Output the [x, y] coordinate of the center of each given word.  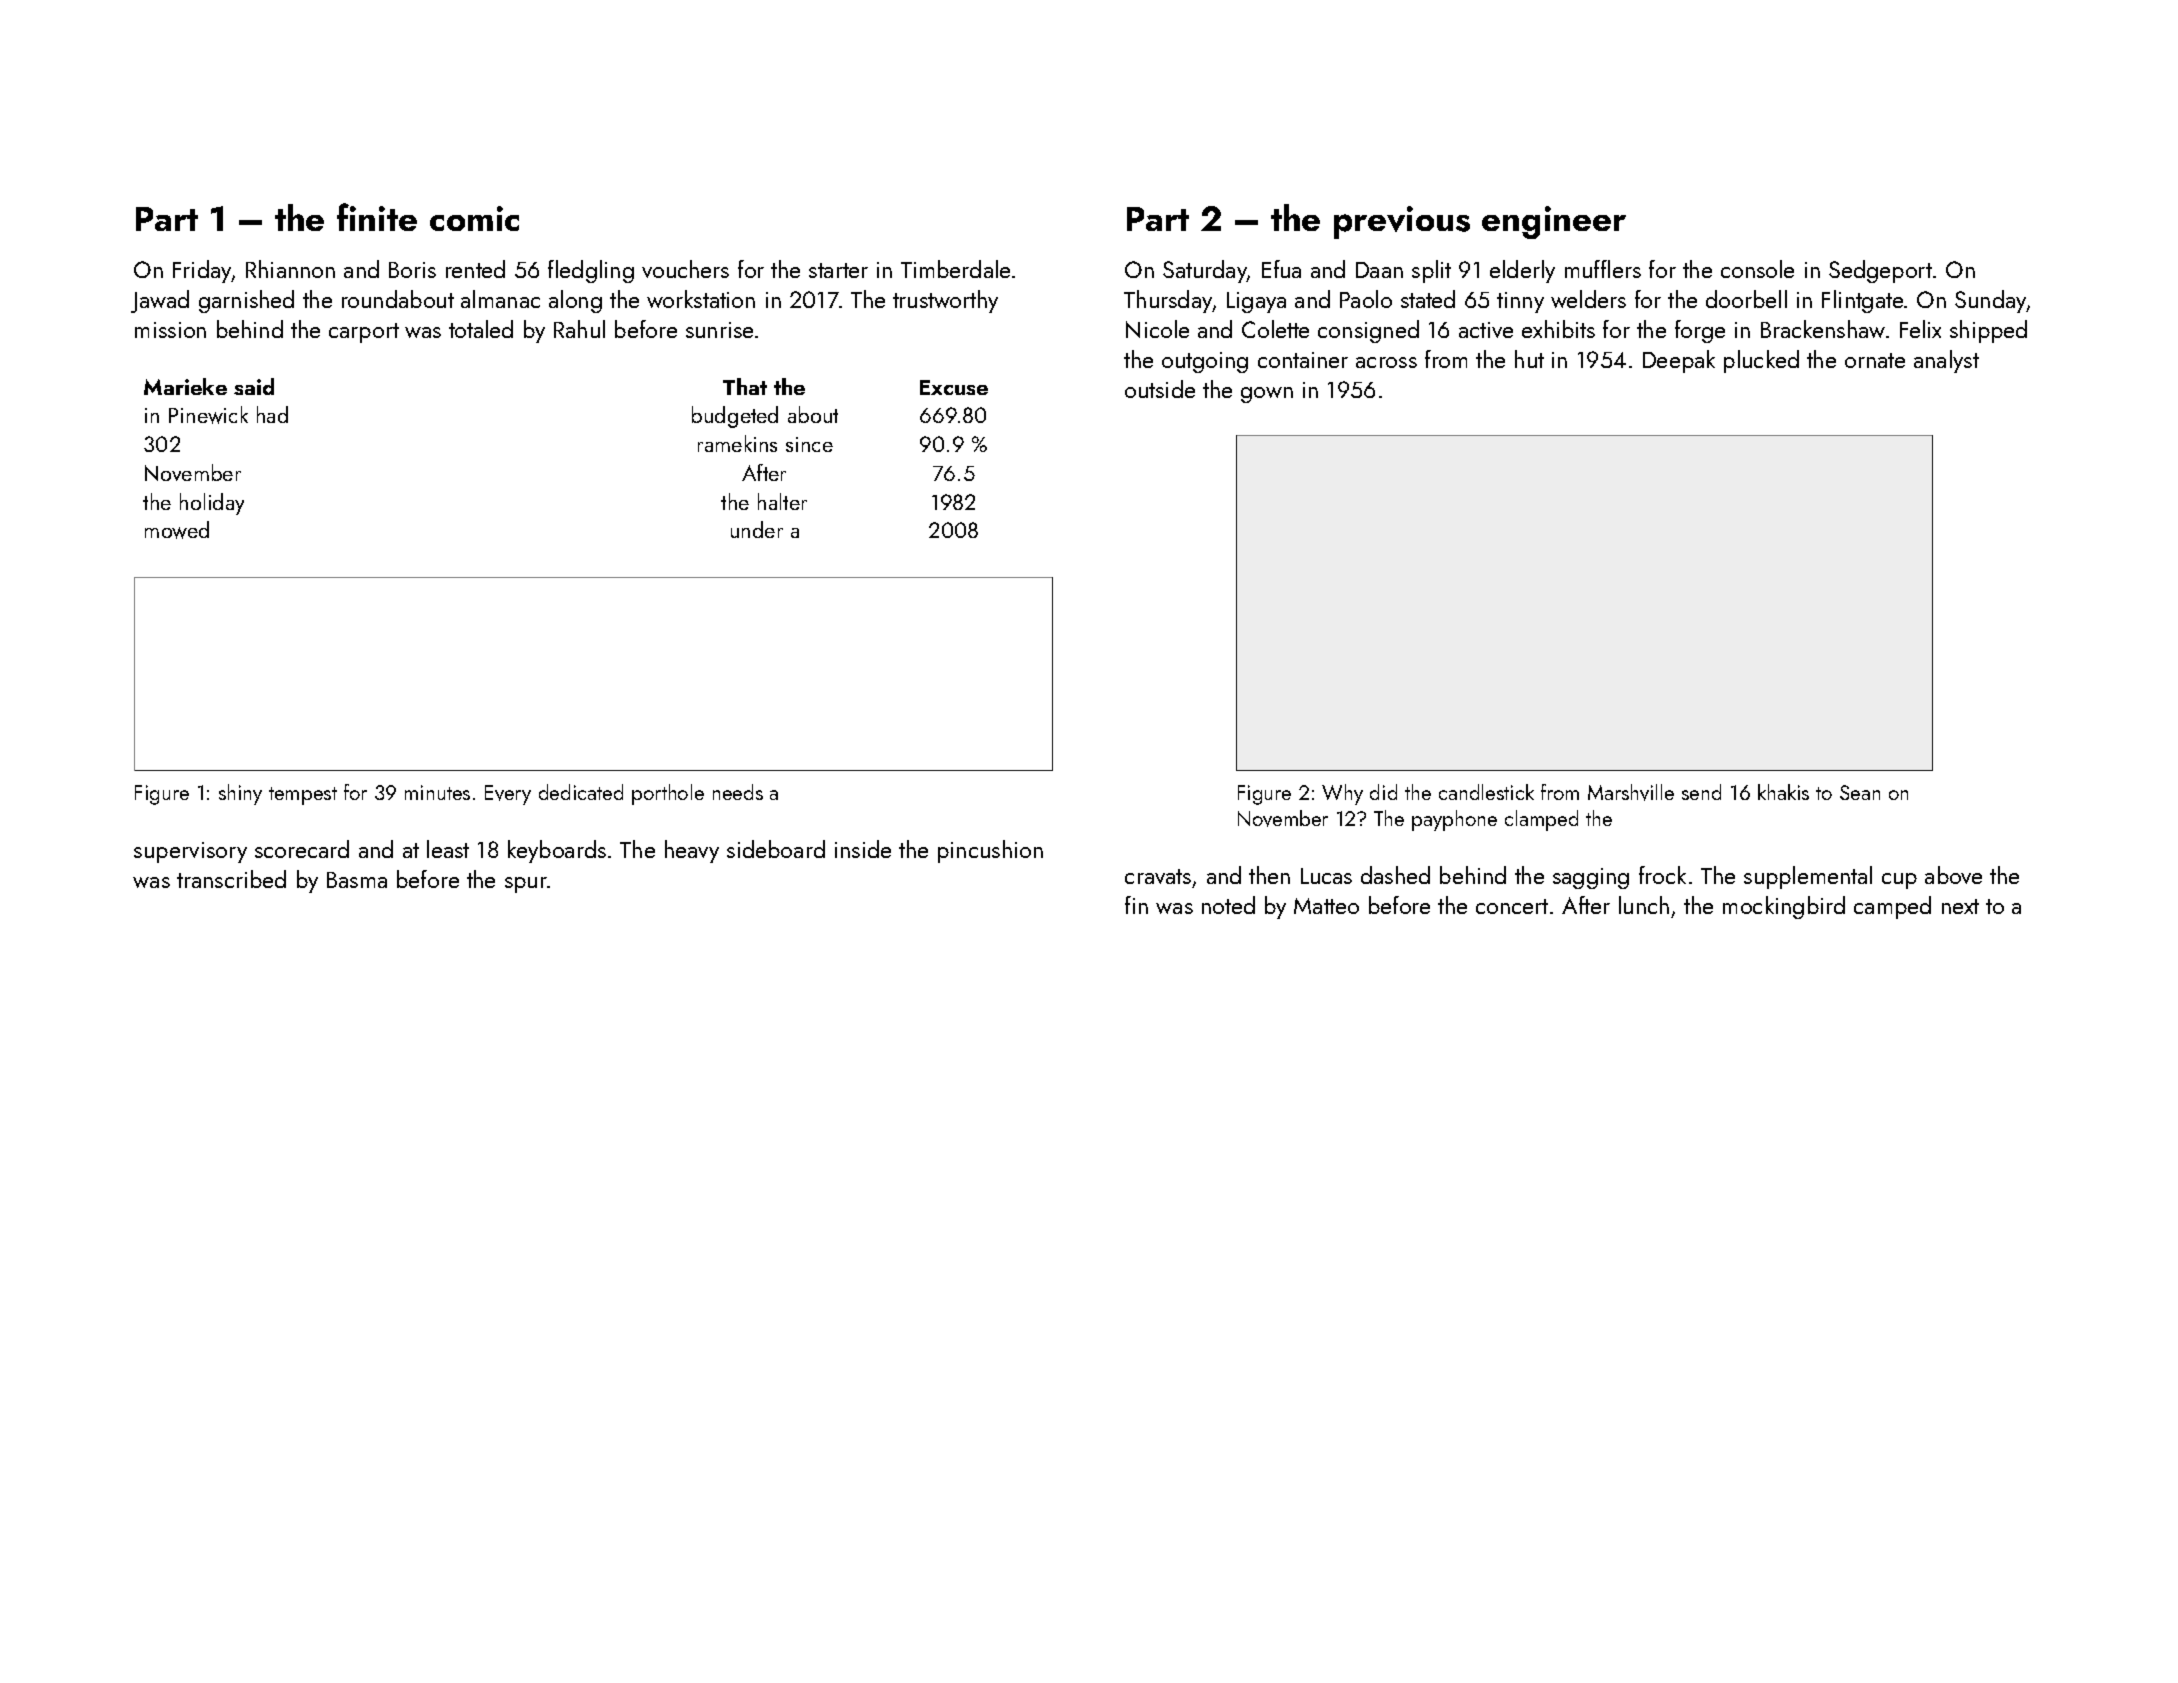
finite [377, 217]
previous [1402, 222]
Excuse [954, 387]
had [272, 414]
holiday [212, 504]
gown [1267, 395]
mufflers [1603, 269]
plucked [1761, 361]
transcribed [231, 879]
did [1383, 792]
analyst [1946, 361]
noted [1228, 905]
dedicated [581, 792]
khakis [1783, 792]
